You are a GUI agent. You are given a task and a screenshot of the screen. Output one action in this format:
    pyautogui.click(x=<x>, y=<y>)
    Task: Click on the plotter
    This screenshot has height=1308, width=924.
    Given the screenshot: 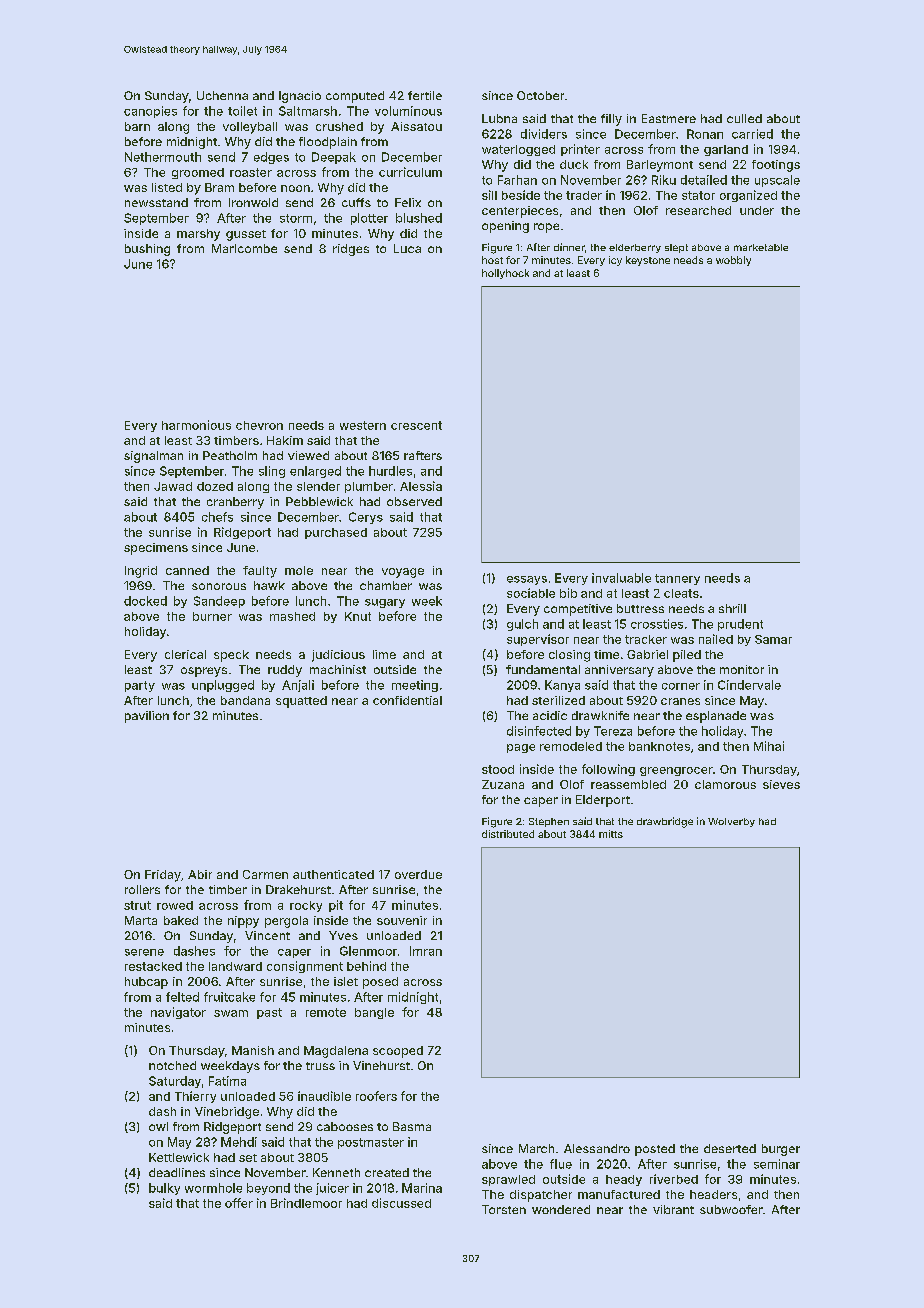 What is the action you would take?
    pyautogui.click(x=369, y=219)
